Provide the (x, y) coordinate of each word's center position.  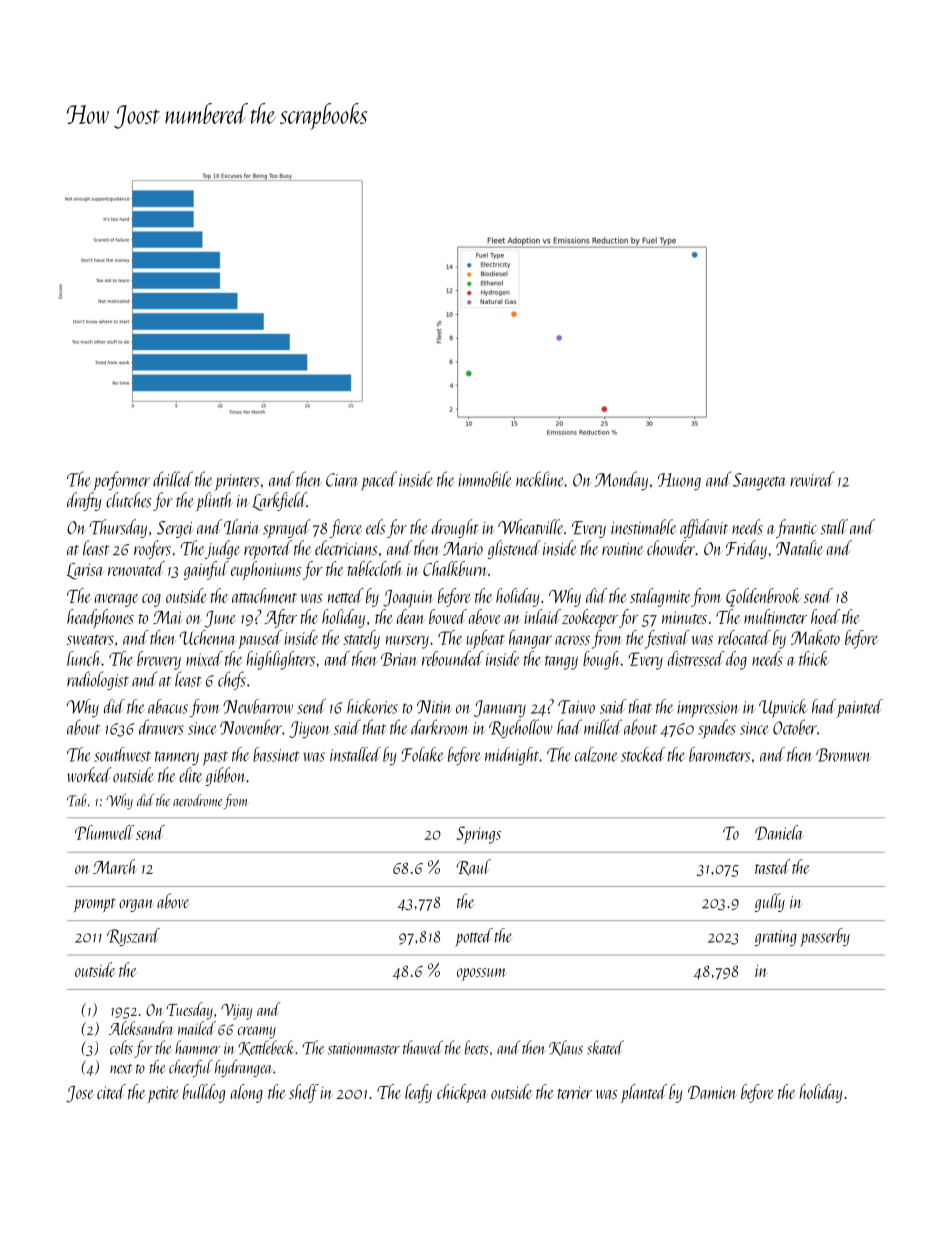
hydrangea (244, 1068)
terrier (575, 1092)
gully (770, 902)
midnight (512, 756)
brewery (159, 660)
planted (644, 1093)
